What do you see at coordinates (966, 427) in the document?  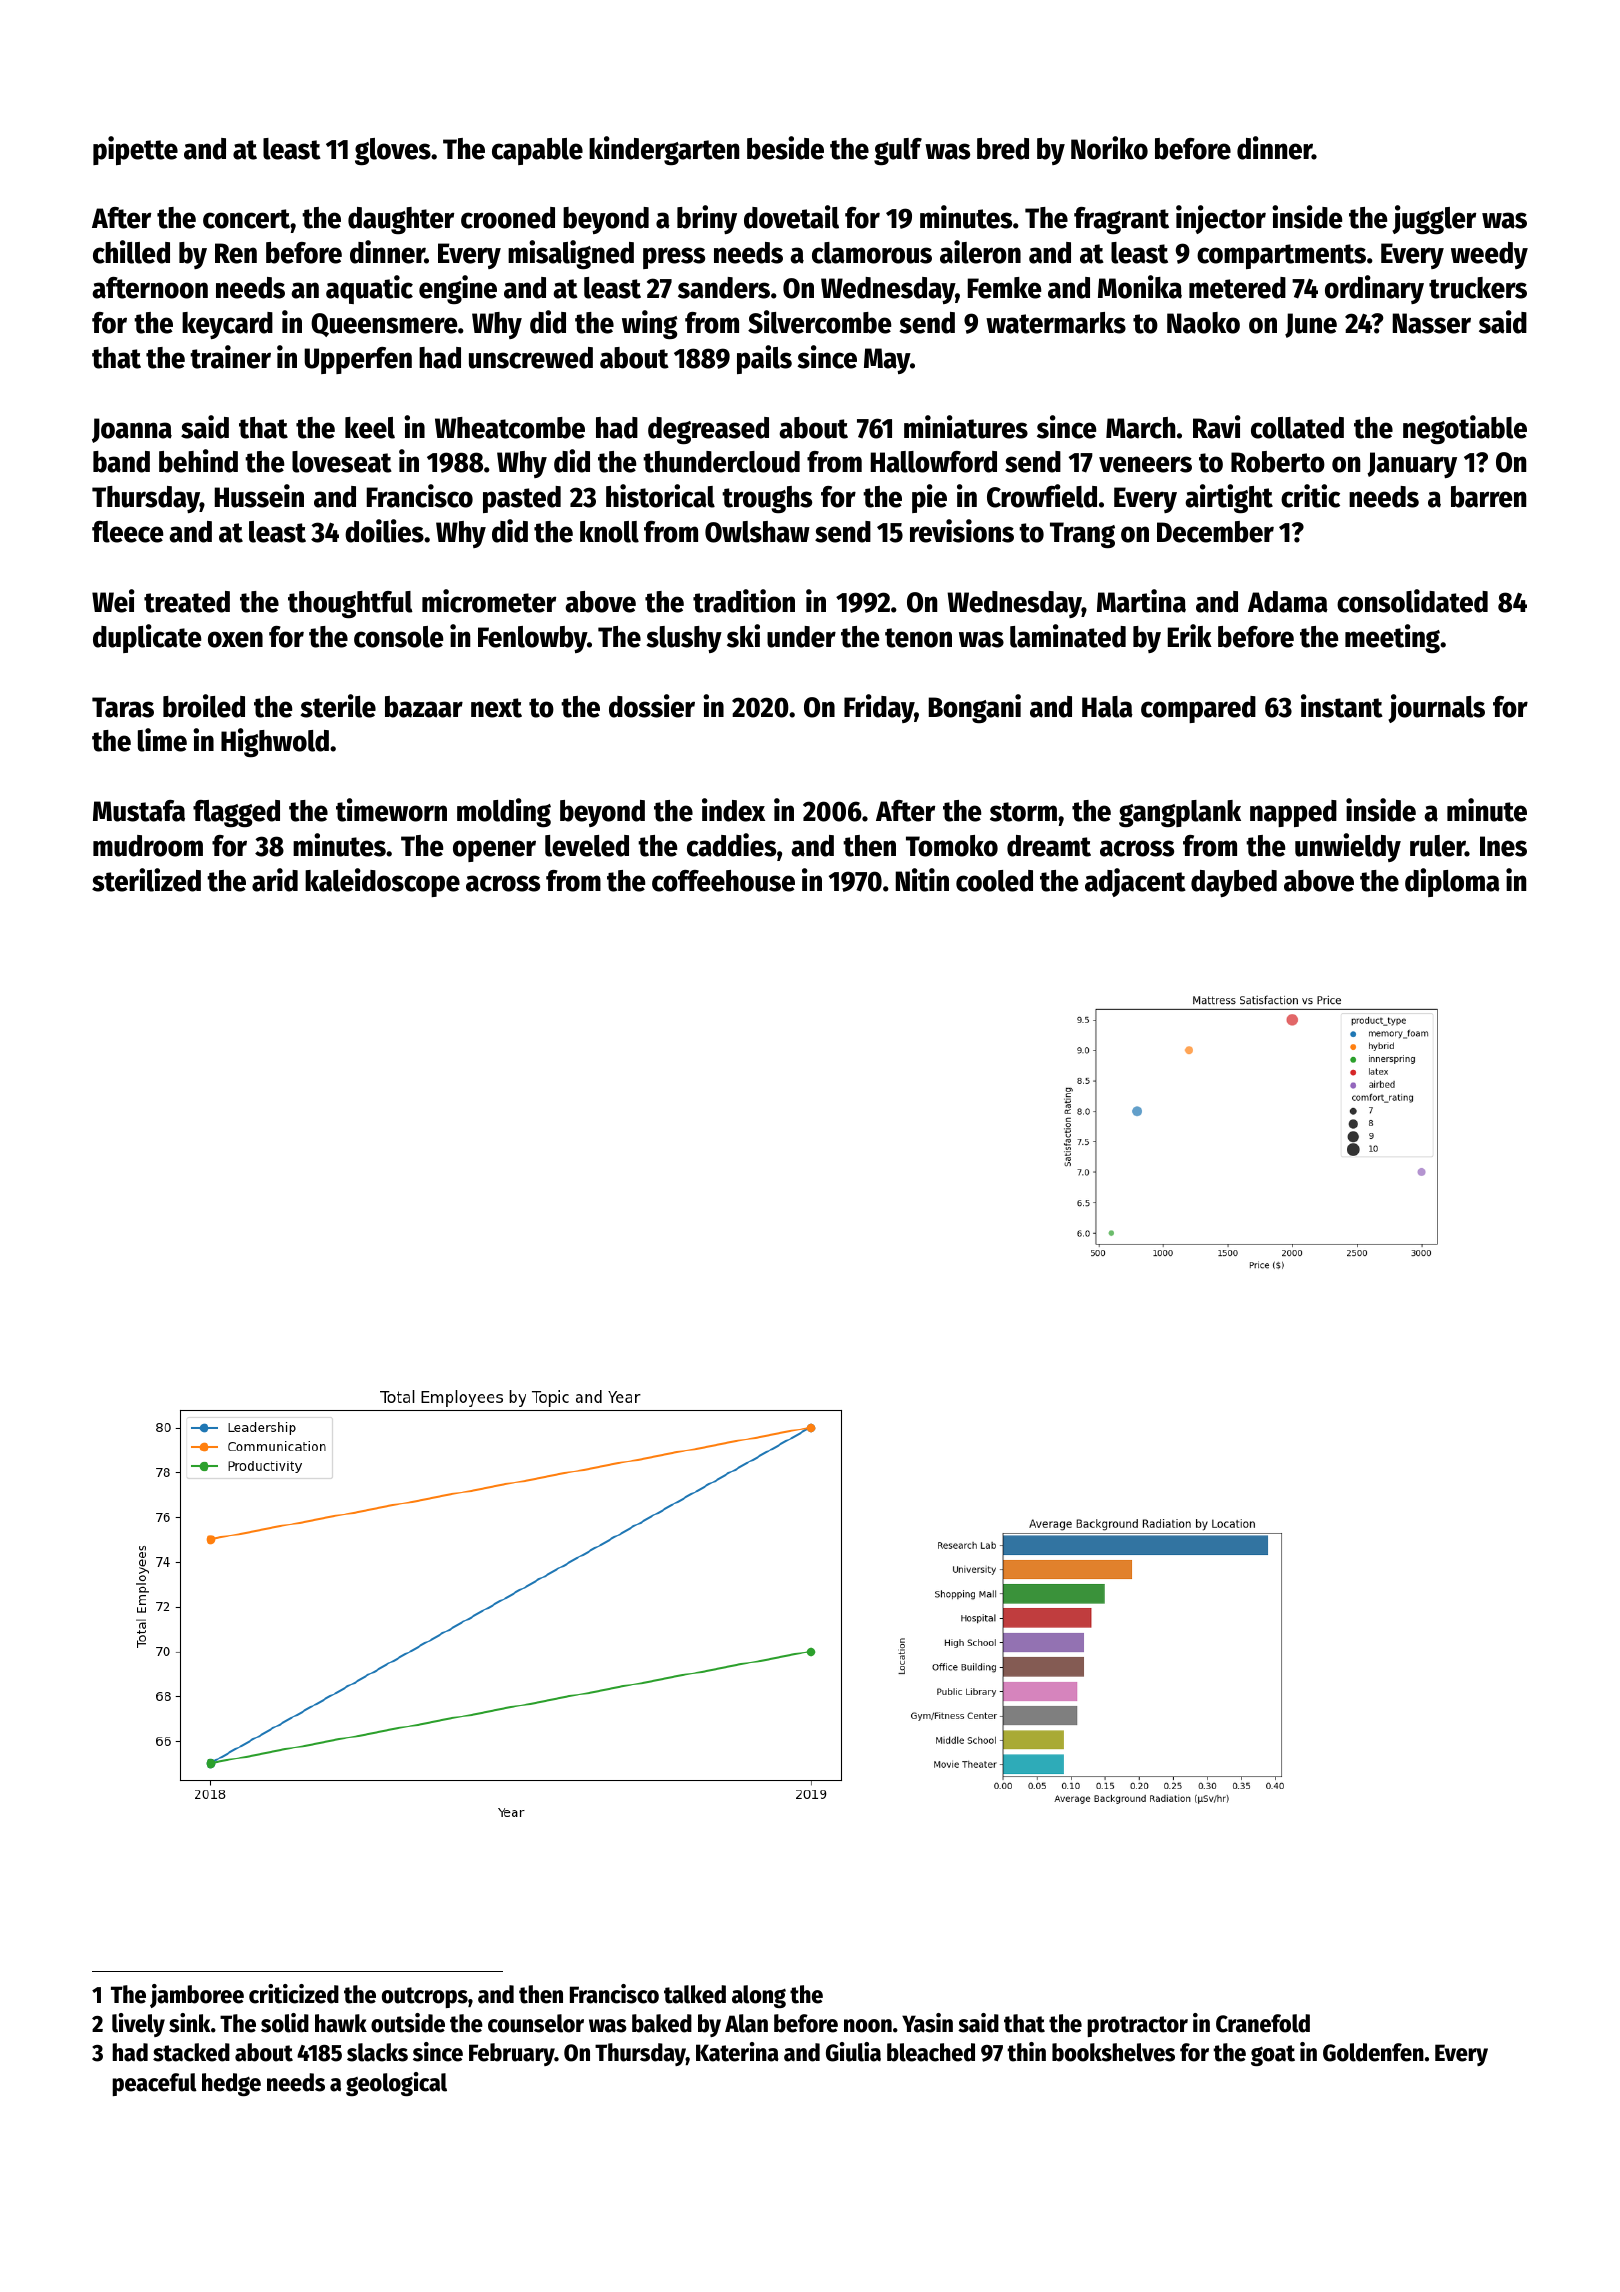 I see `miniatures` at bounding box center [966, 427].
